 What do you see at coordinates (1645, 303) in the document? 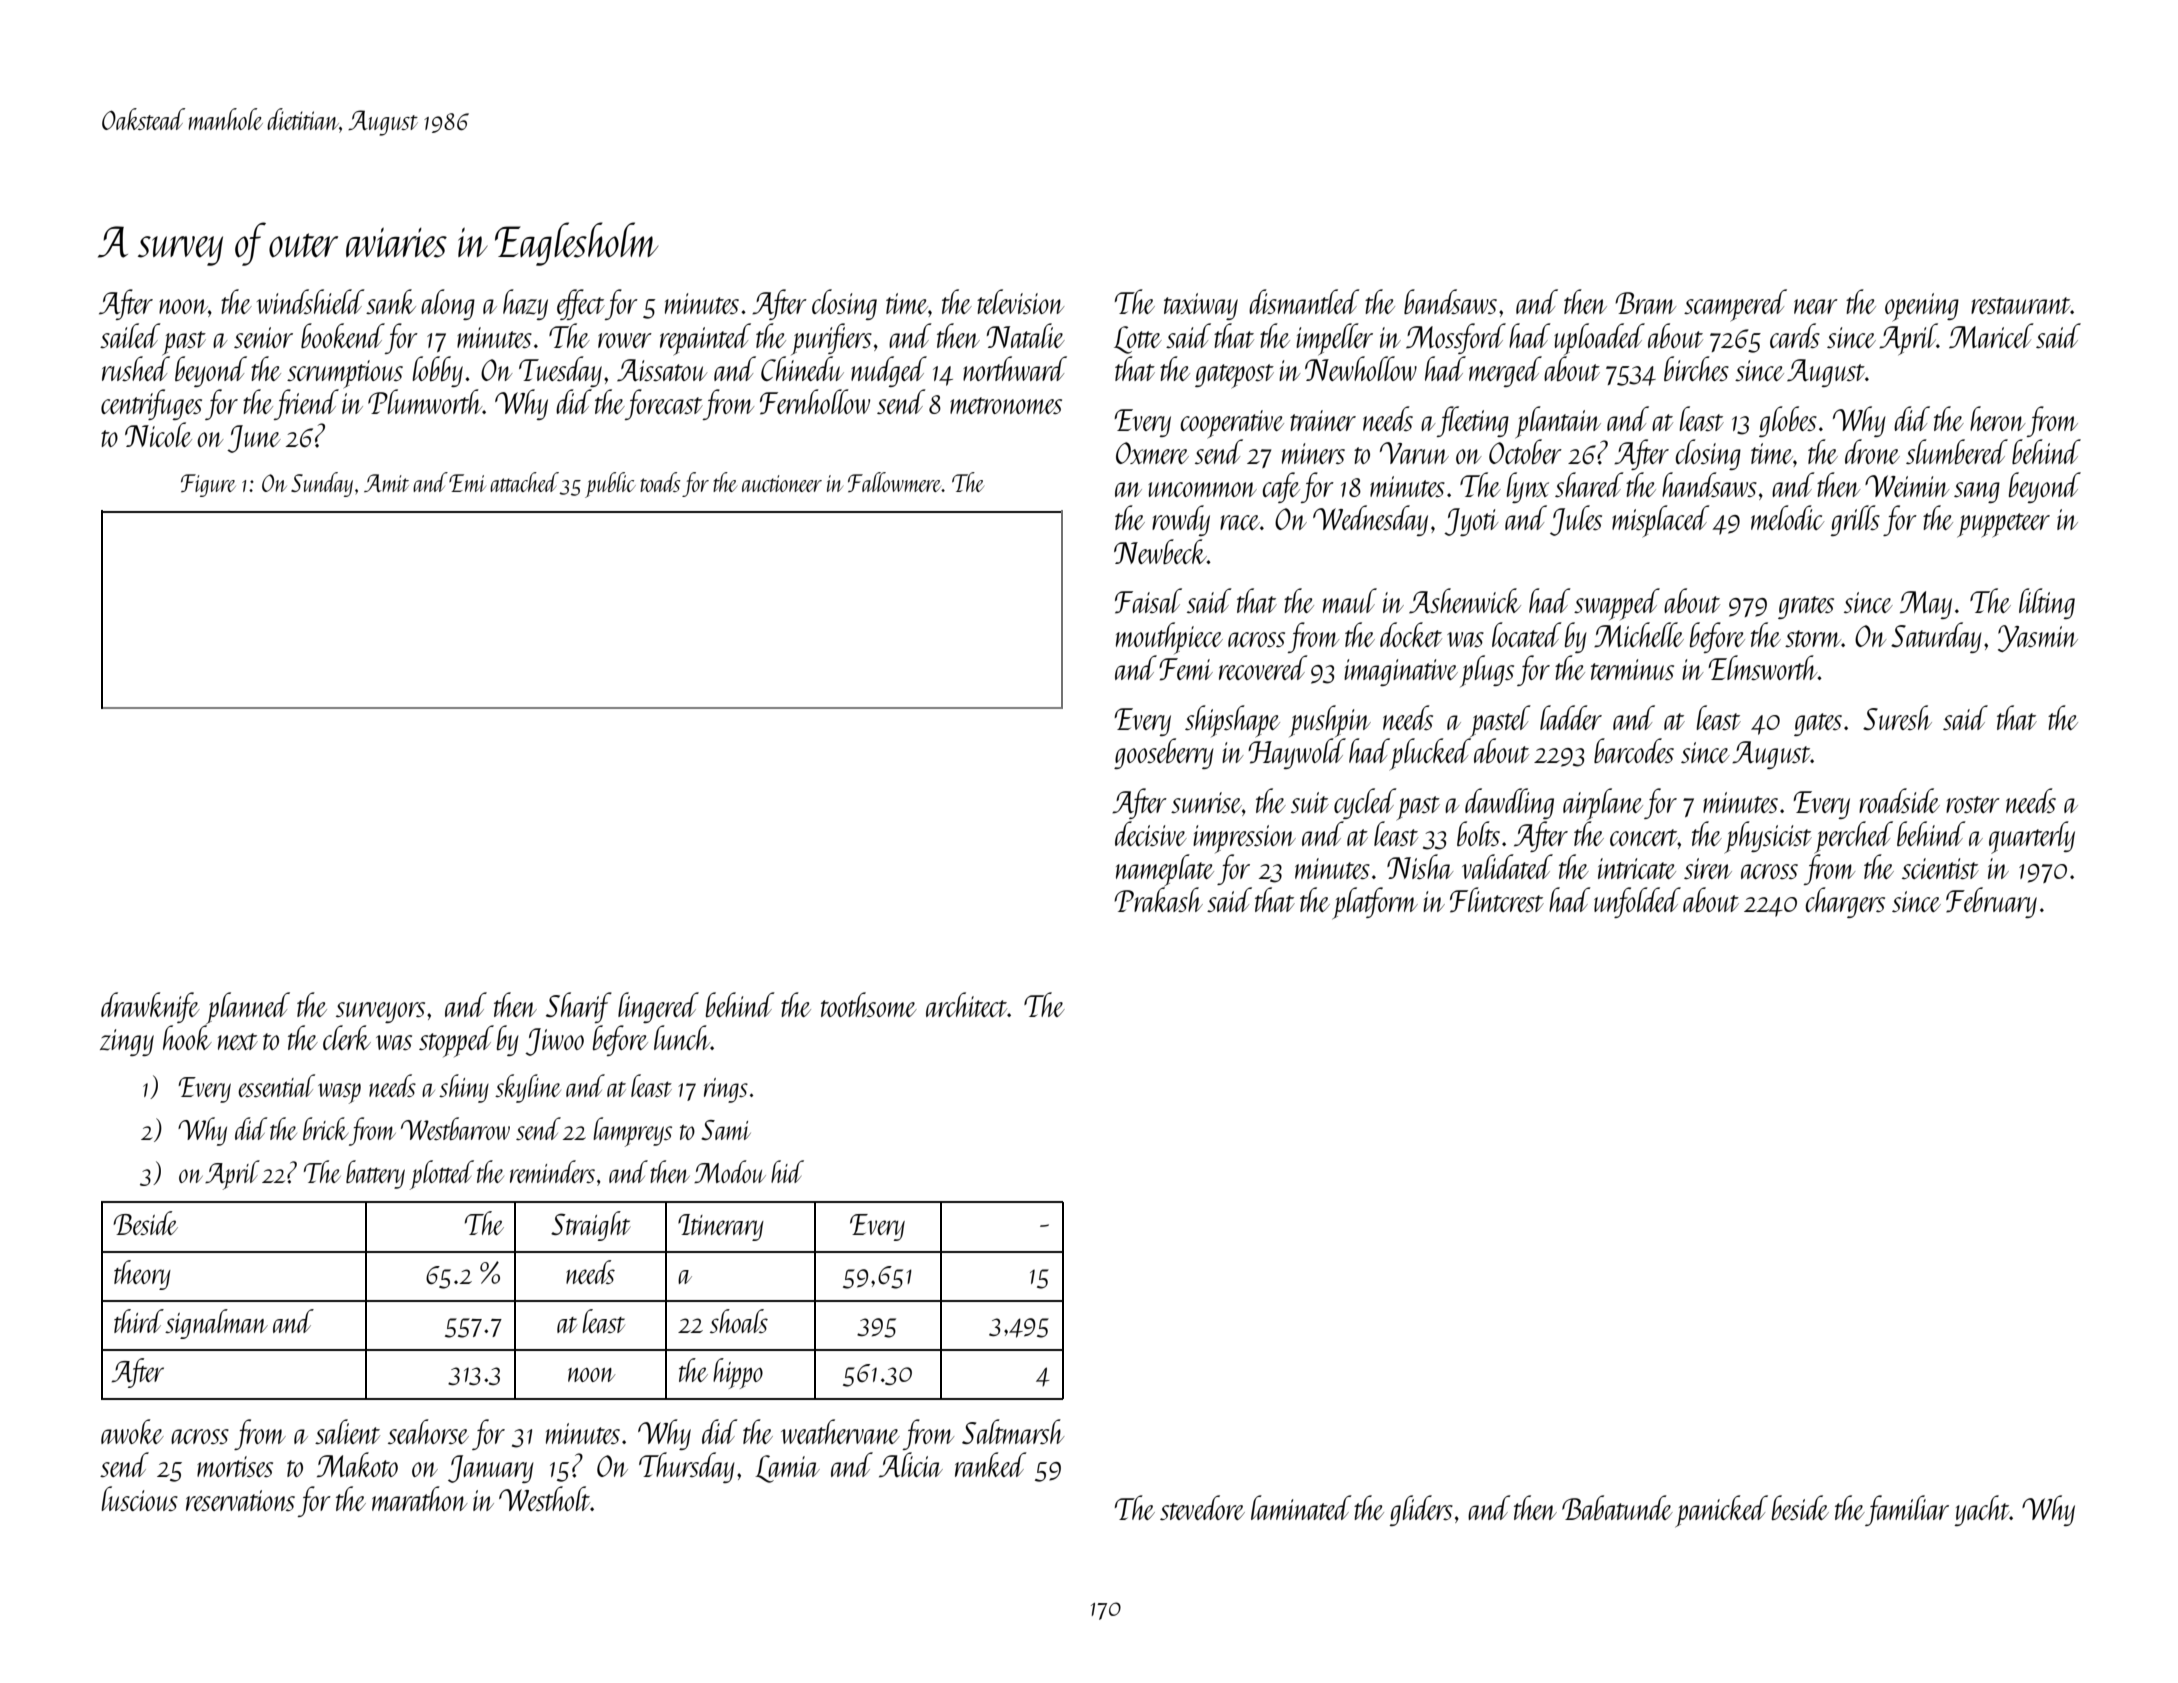
I see `Bram` at bounding box center [1645, 303].
